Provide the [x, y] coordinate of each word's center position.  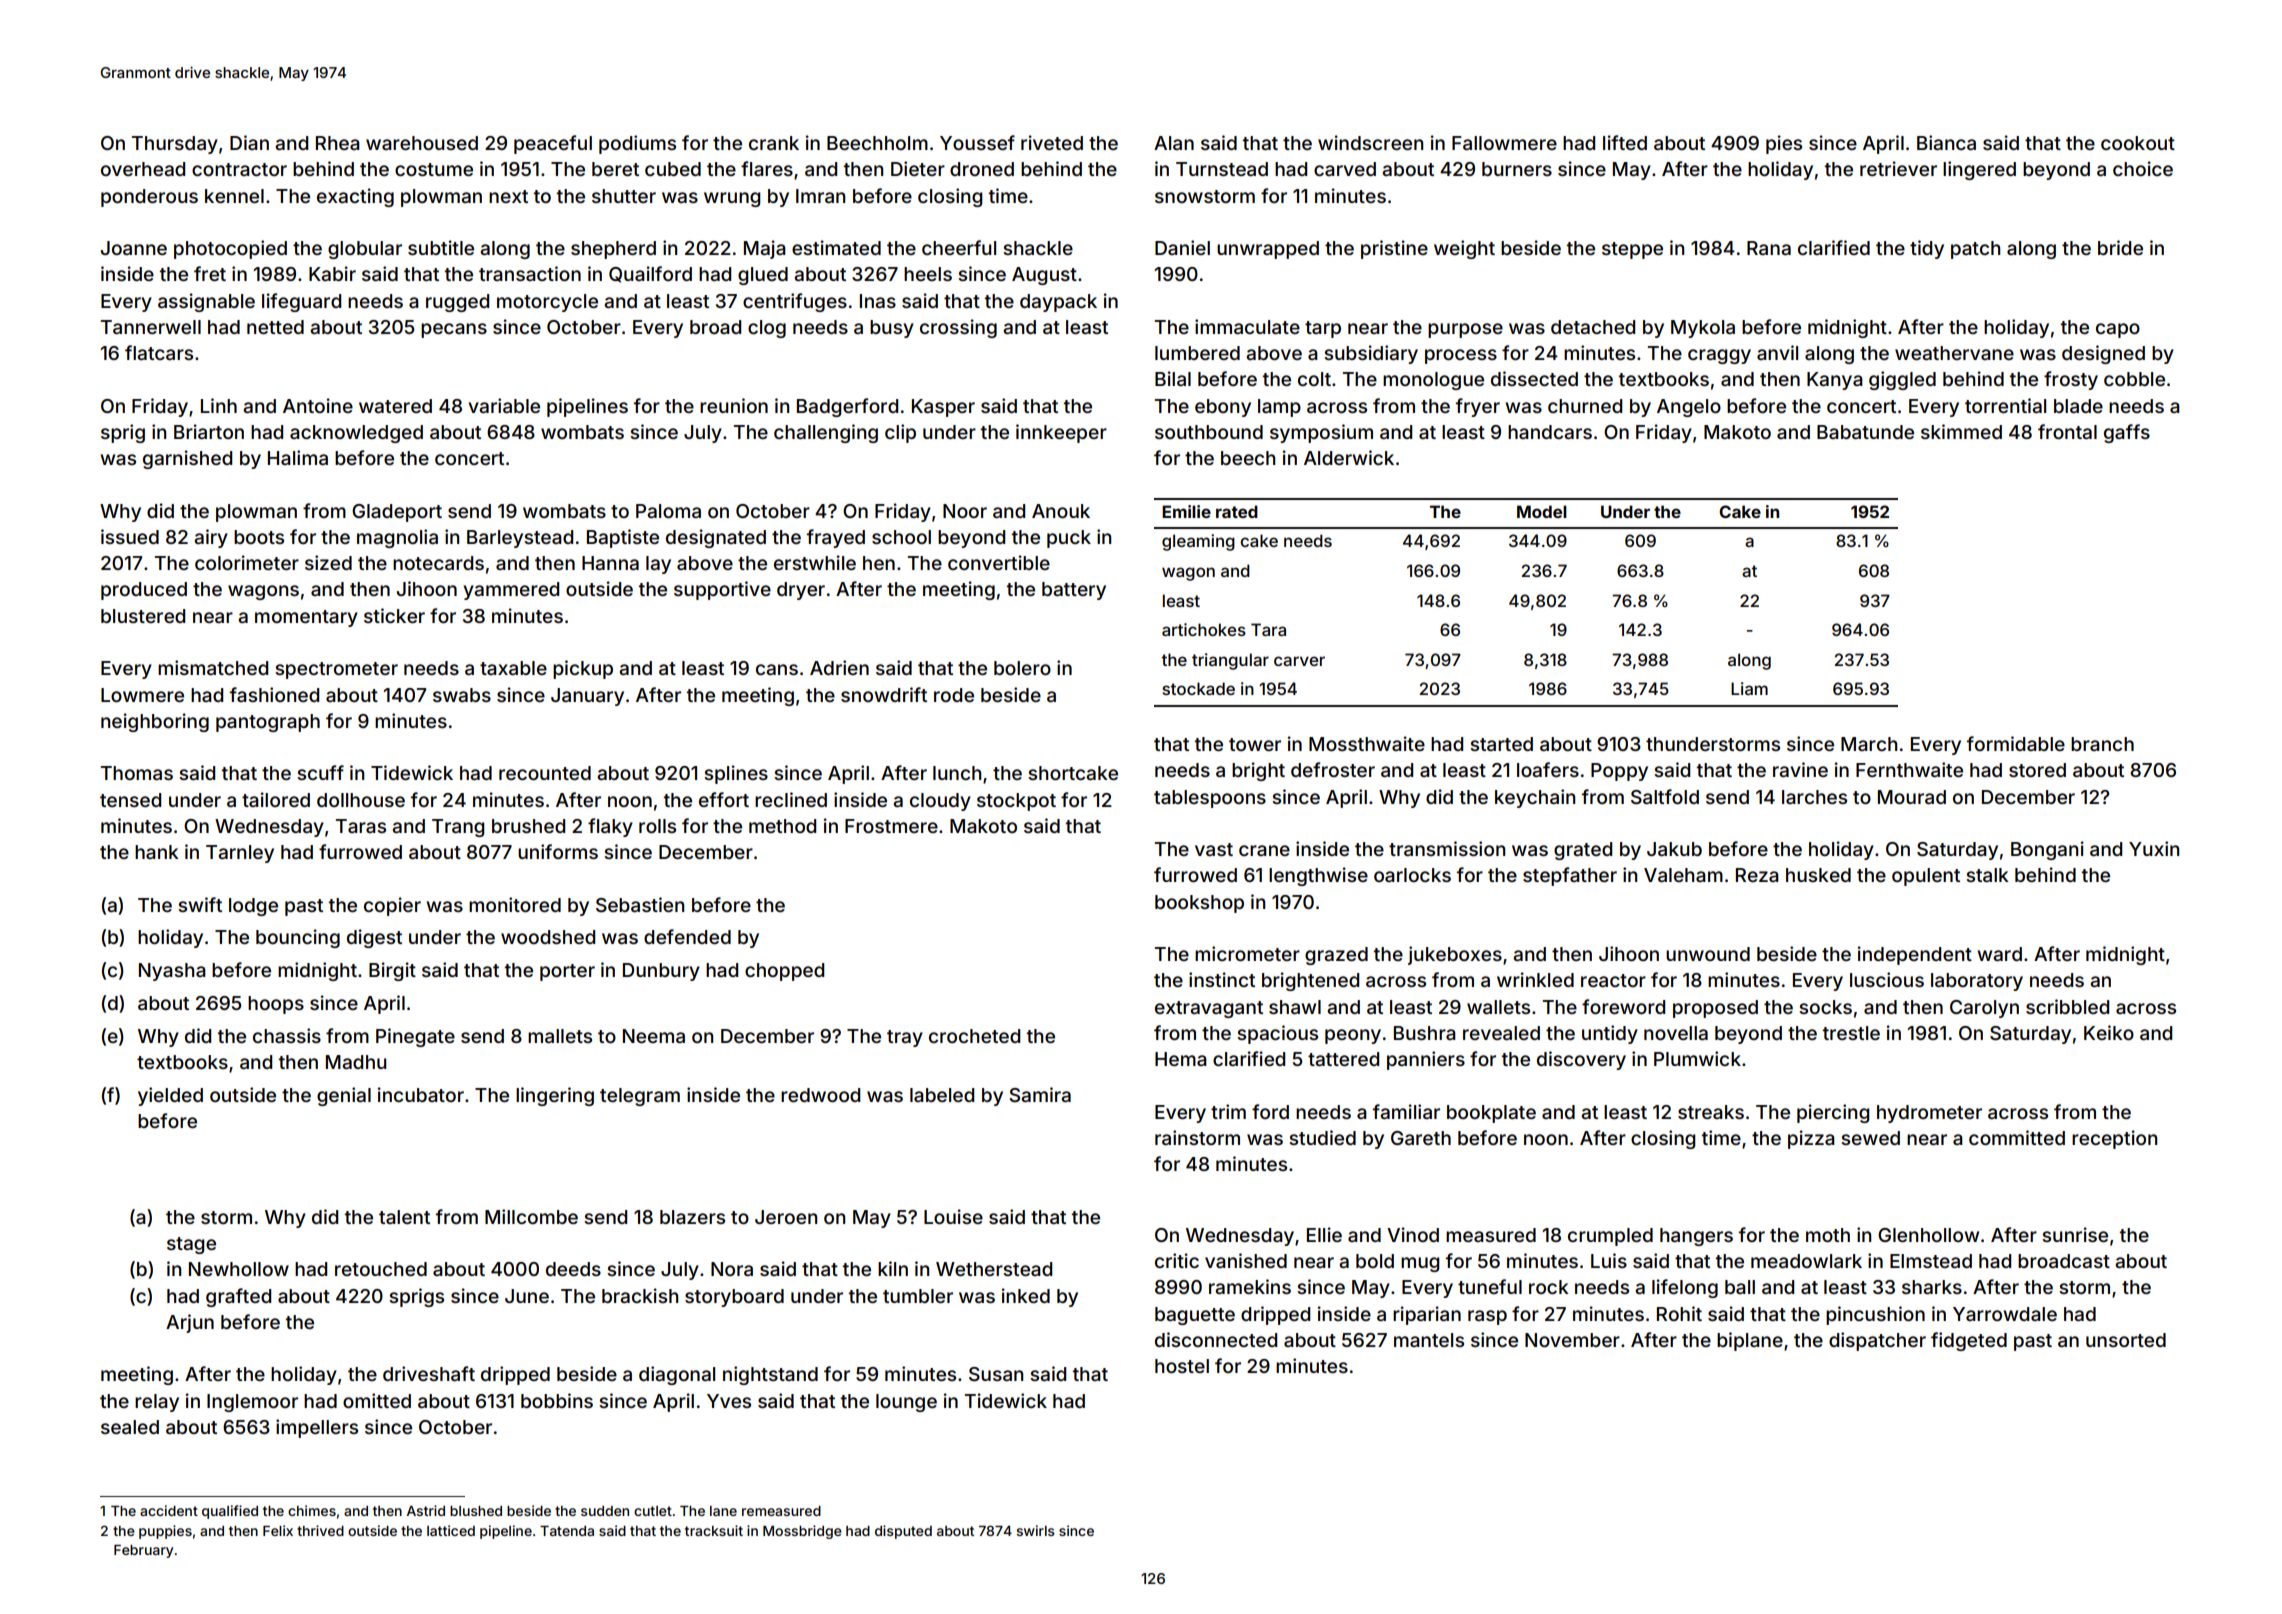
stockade [1198, 688]
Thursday [175, 145]
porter [567, 972]
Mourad [1912, 797]
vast [1214, 849]
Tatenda [567, 1531]
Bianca [1946, 142]
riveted [1052, 142]
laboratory [1977, 982]
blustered [143, 616]
